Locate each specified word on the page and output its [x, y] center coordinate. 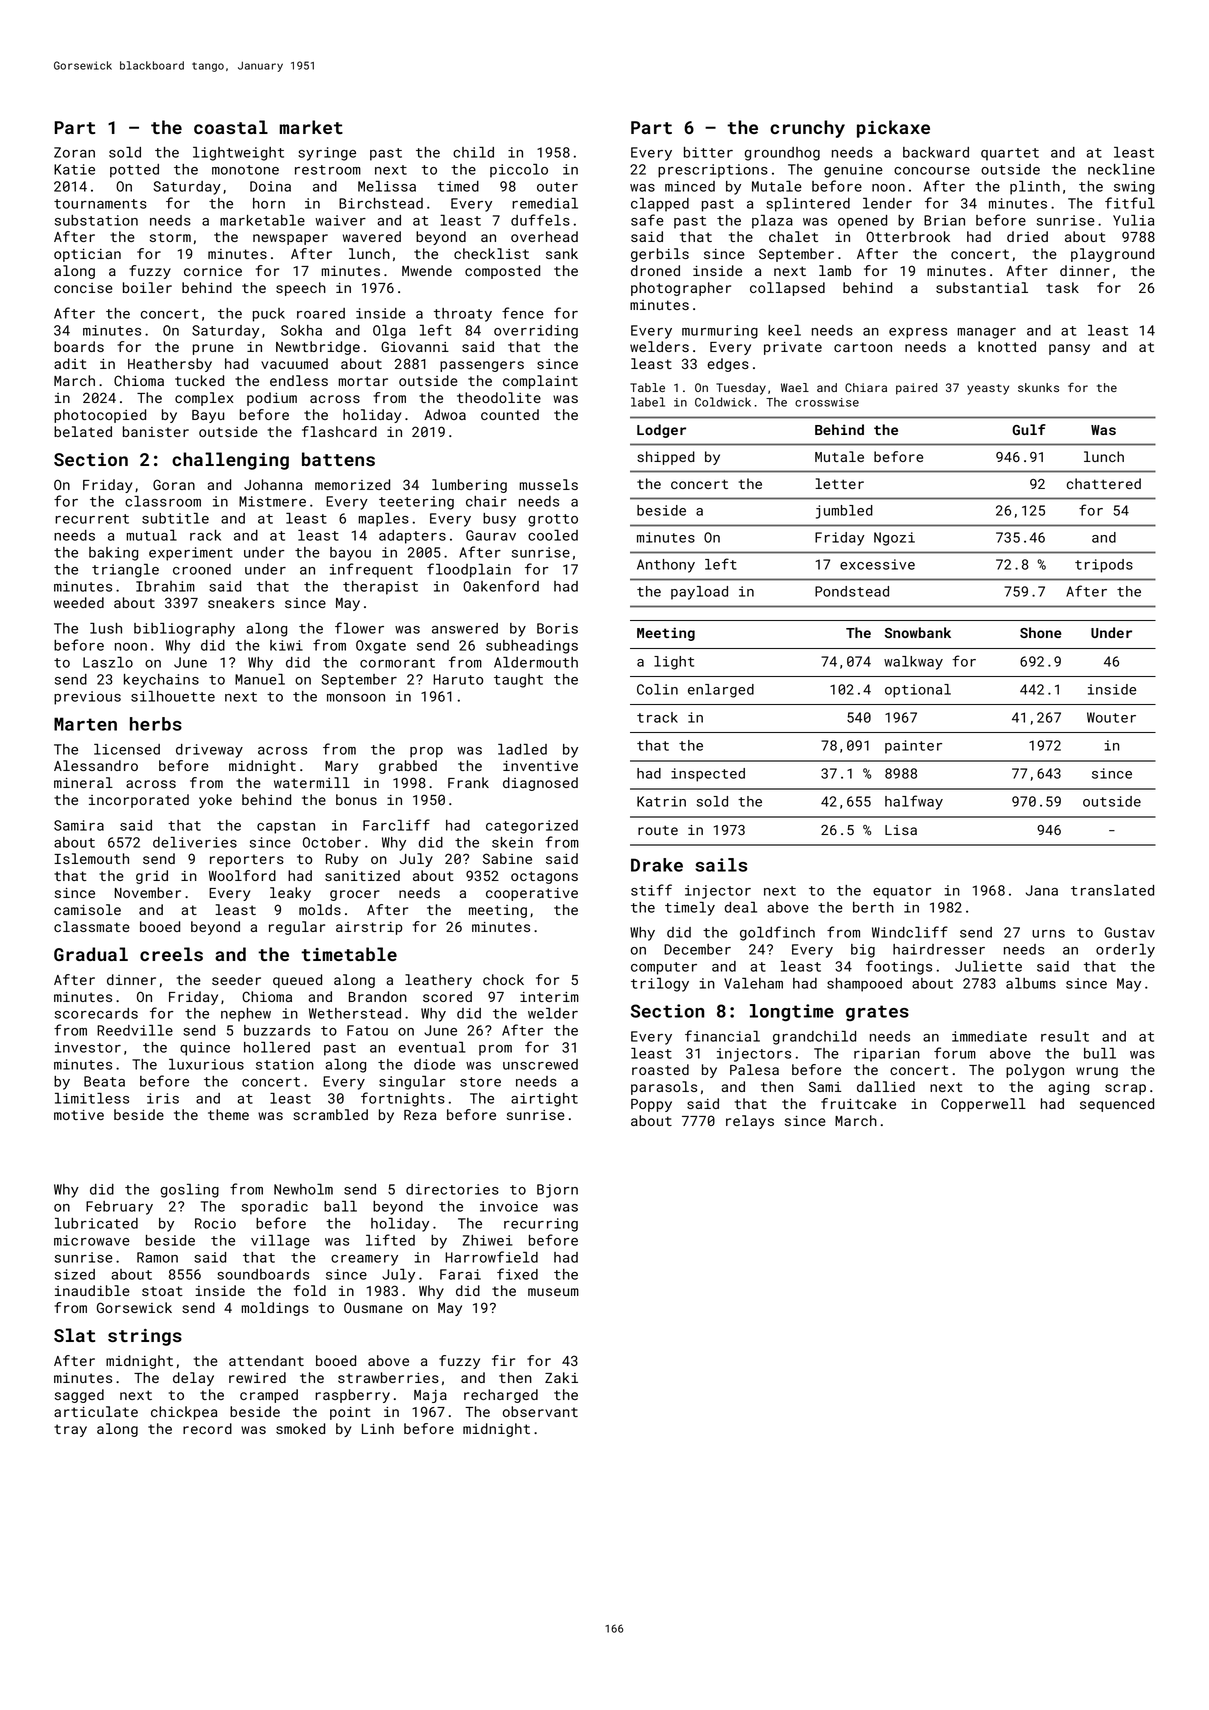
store [480, 1082]
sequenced [1117, 1105]
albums [1031, 983]
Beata [104, 1081]
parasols [664, 1088]
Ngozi [894, 539]
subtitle [175, 518]
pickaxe [893, 129]
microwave [92, 1240]
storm [170, 237]
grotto [553, 520]
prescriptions [713, 171]
